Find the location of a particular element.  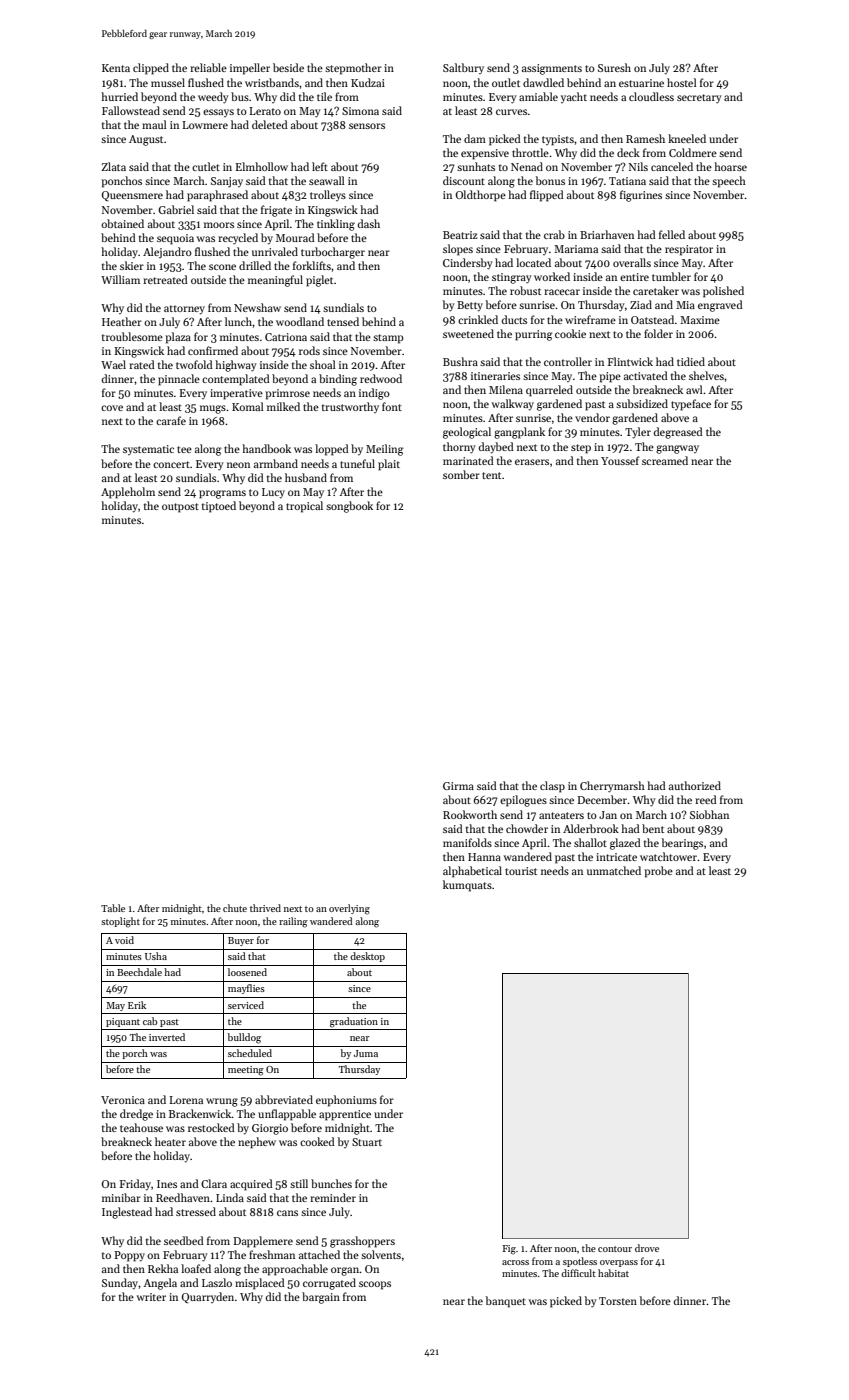

overlying is located at coordinates (349, 909).
